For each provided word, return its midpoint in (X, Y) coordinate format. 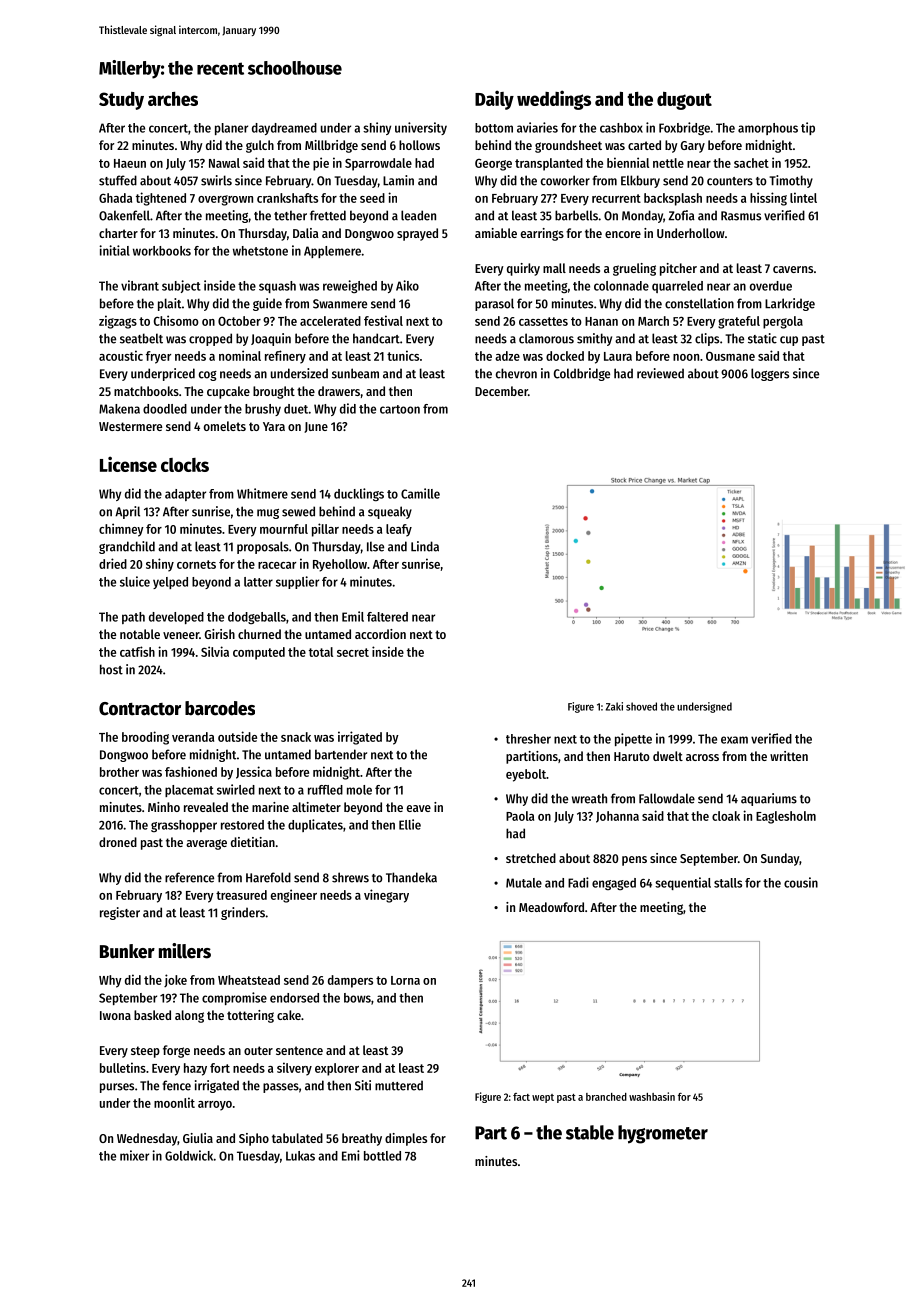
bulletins (123, 1067)
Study (121, 101)
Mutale (524, 883)
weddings (554, 100)
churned (259, 634)
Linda (425, 546)
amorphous (768, 129)
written (789, 756)
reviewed (660, 373)
